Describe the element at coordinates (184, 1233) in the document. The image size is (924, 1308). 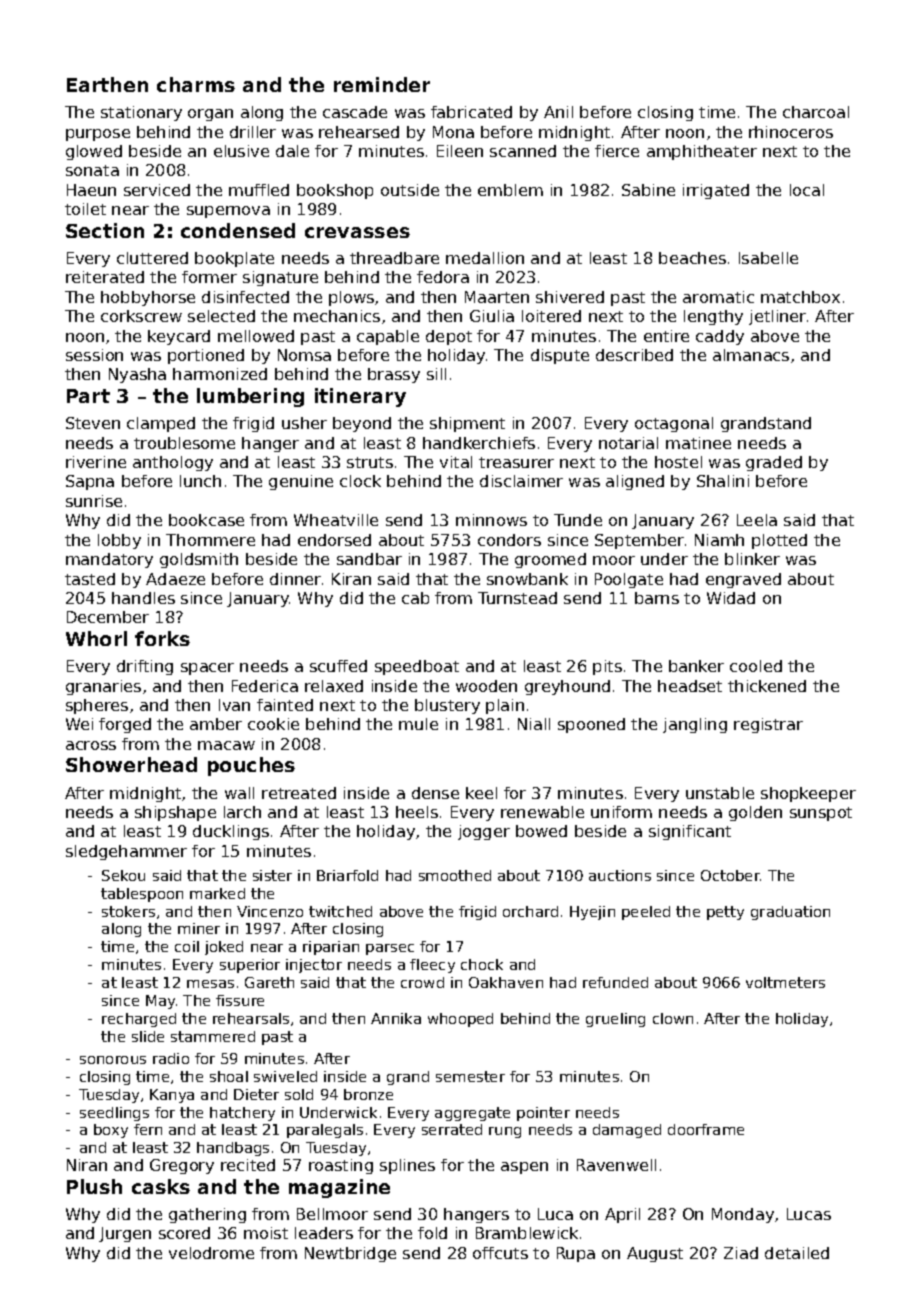
I see `scored` at that location.
